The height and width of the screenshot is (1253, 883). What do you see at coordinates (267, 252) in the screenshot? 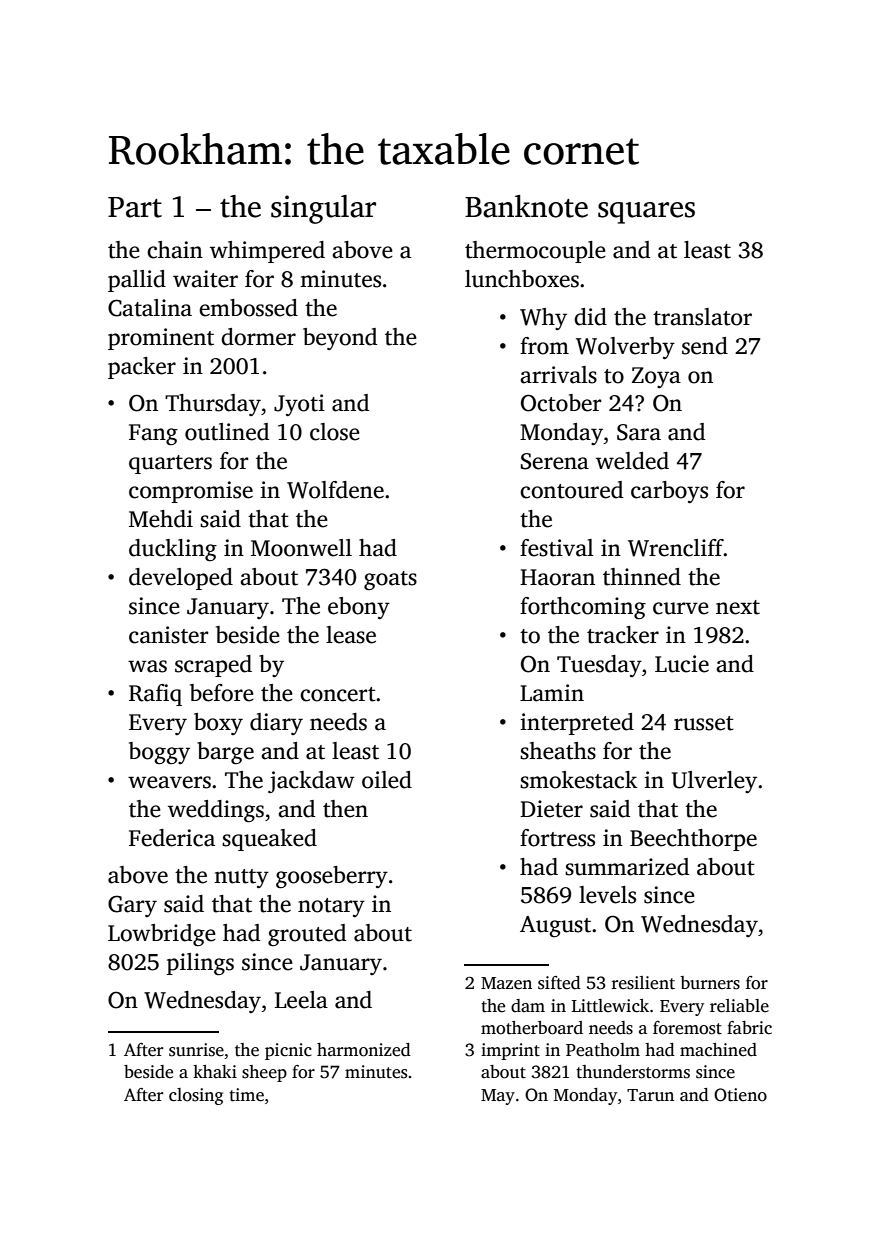
I see `whimpered` at bounding box center [267, 252].
